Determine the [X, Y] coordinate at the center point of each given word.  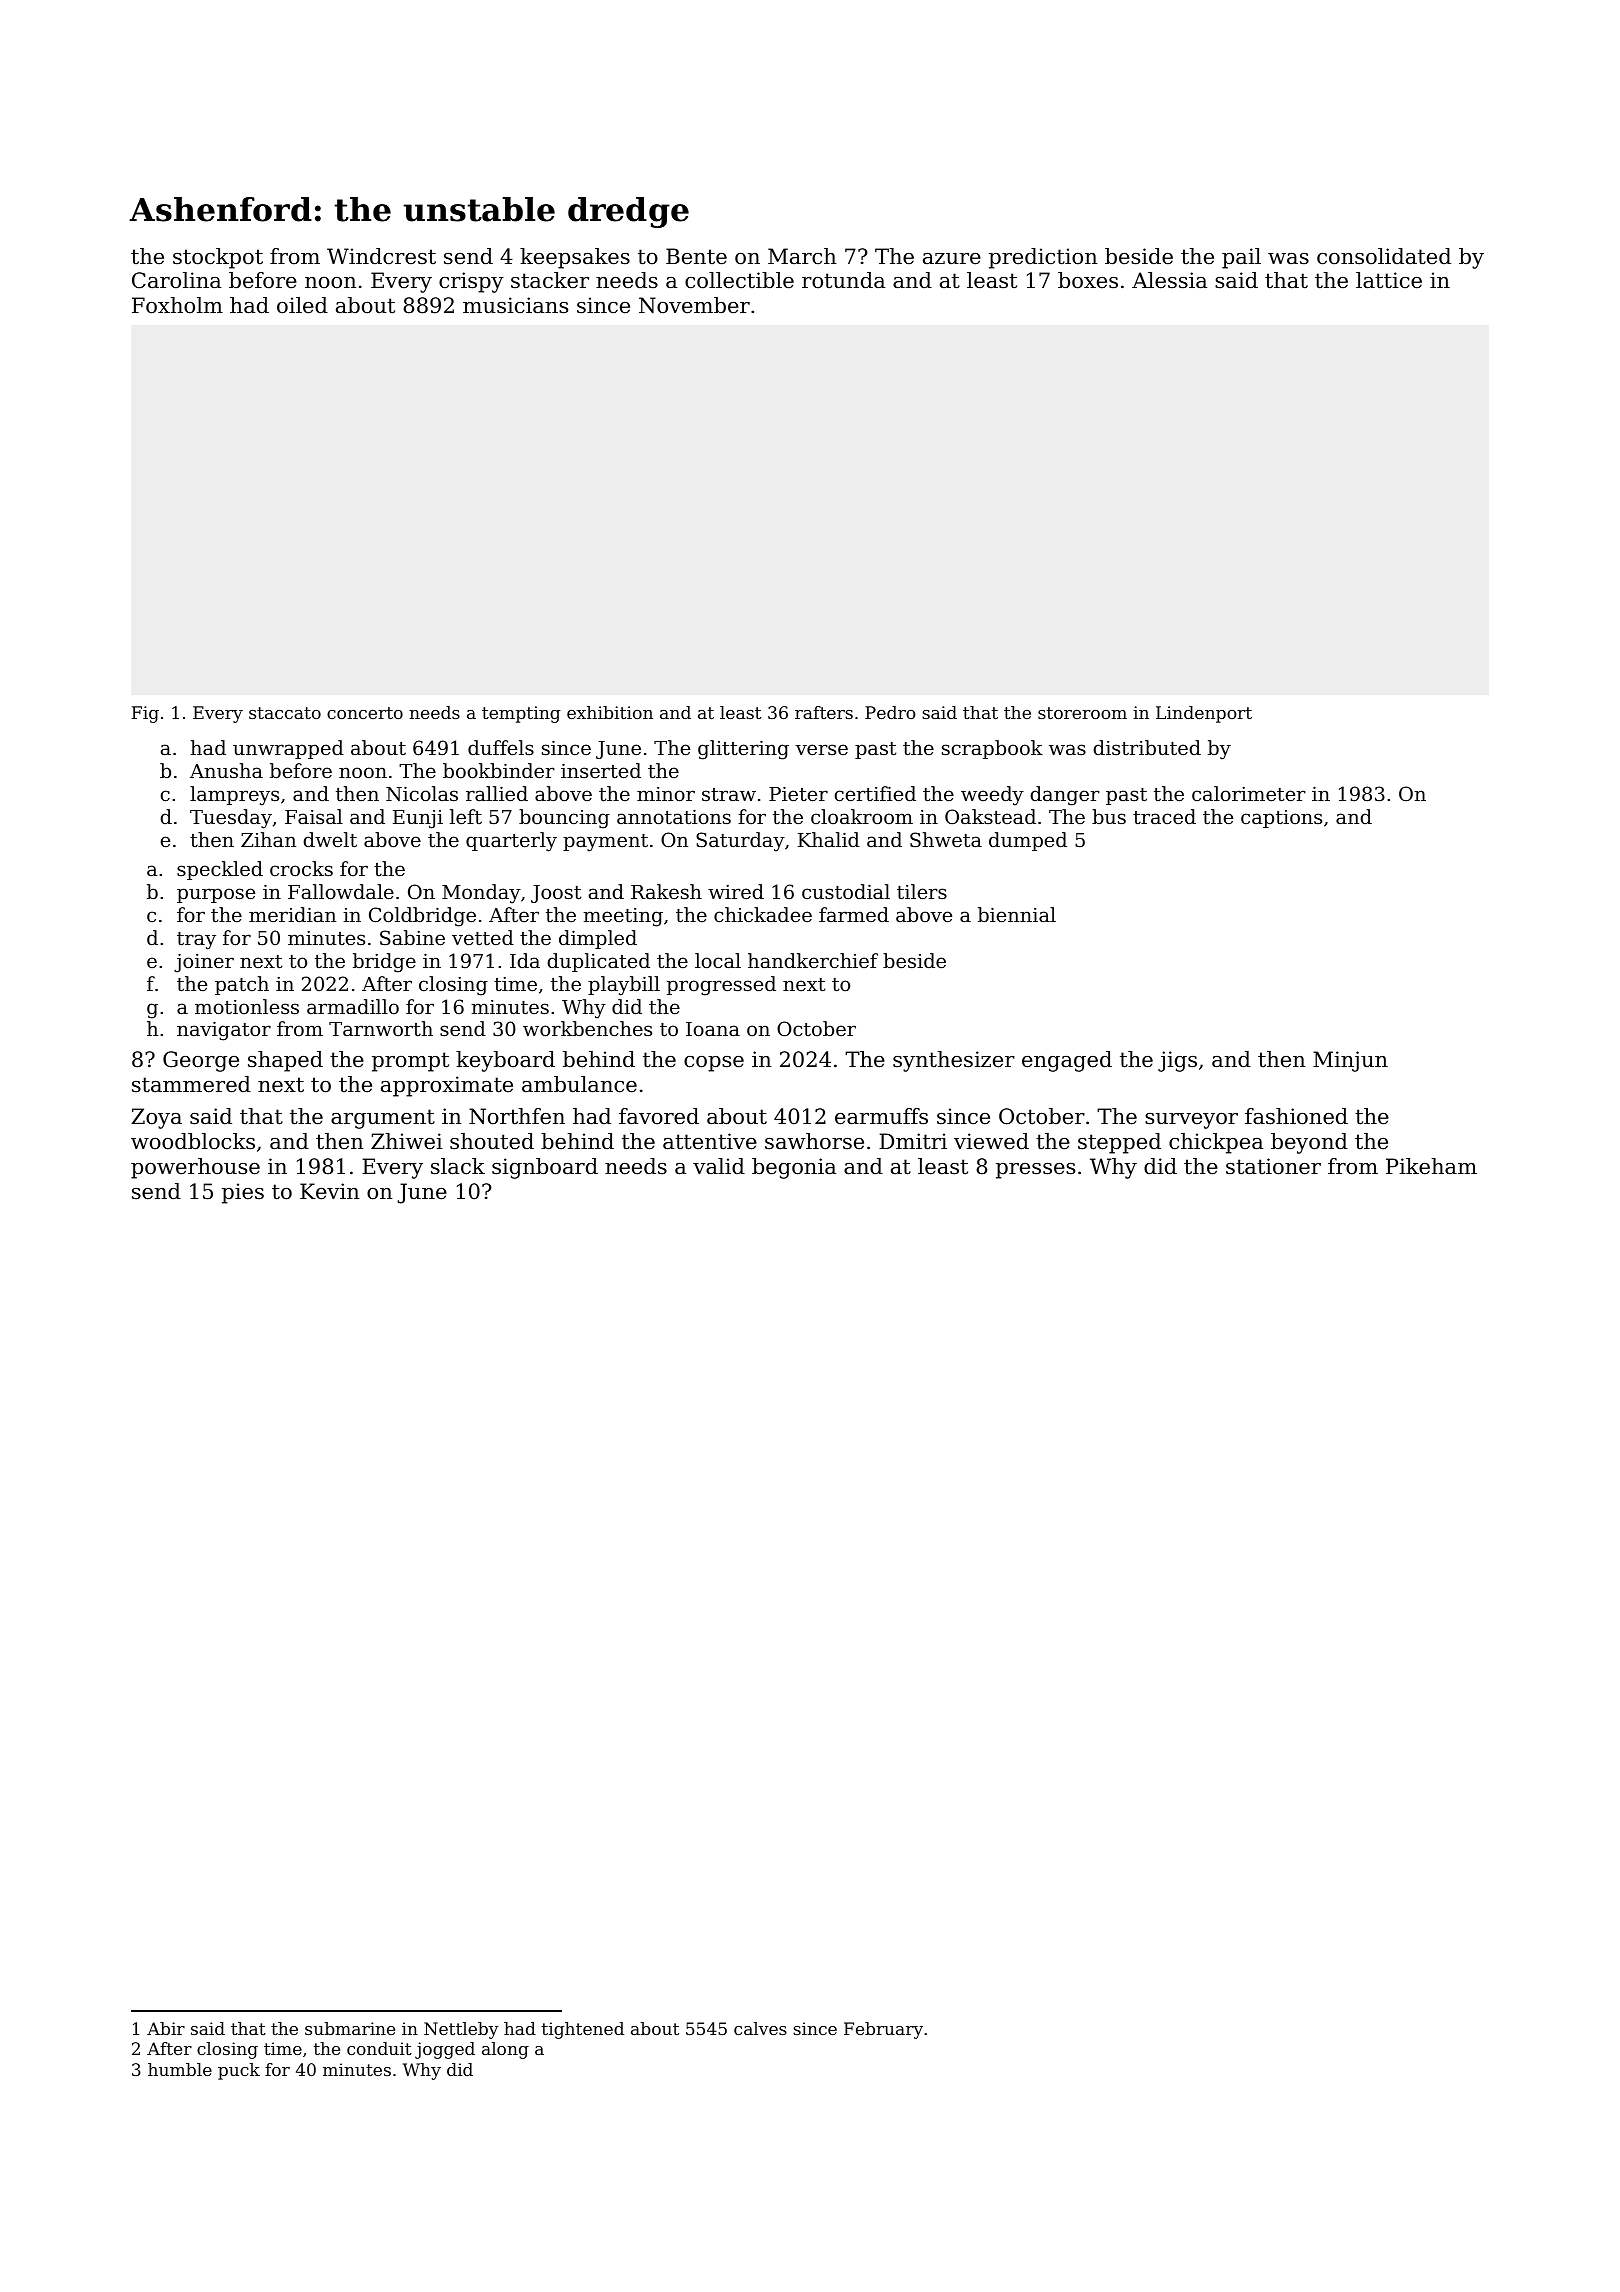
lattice [1389, 280]
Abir [166, 2028]
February [883, 2030]
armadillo [353, 1006]
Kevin [330, 1191]
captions [1281, 819]
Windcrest [381, 256]
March [802, 256]
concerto [365, 713]
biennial [1017, 914]
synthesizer [954, 1061]
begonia [794, 1168]
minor [666, 794]
